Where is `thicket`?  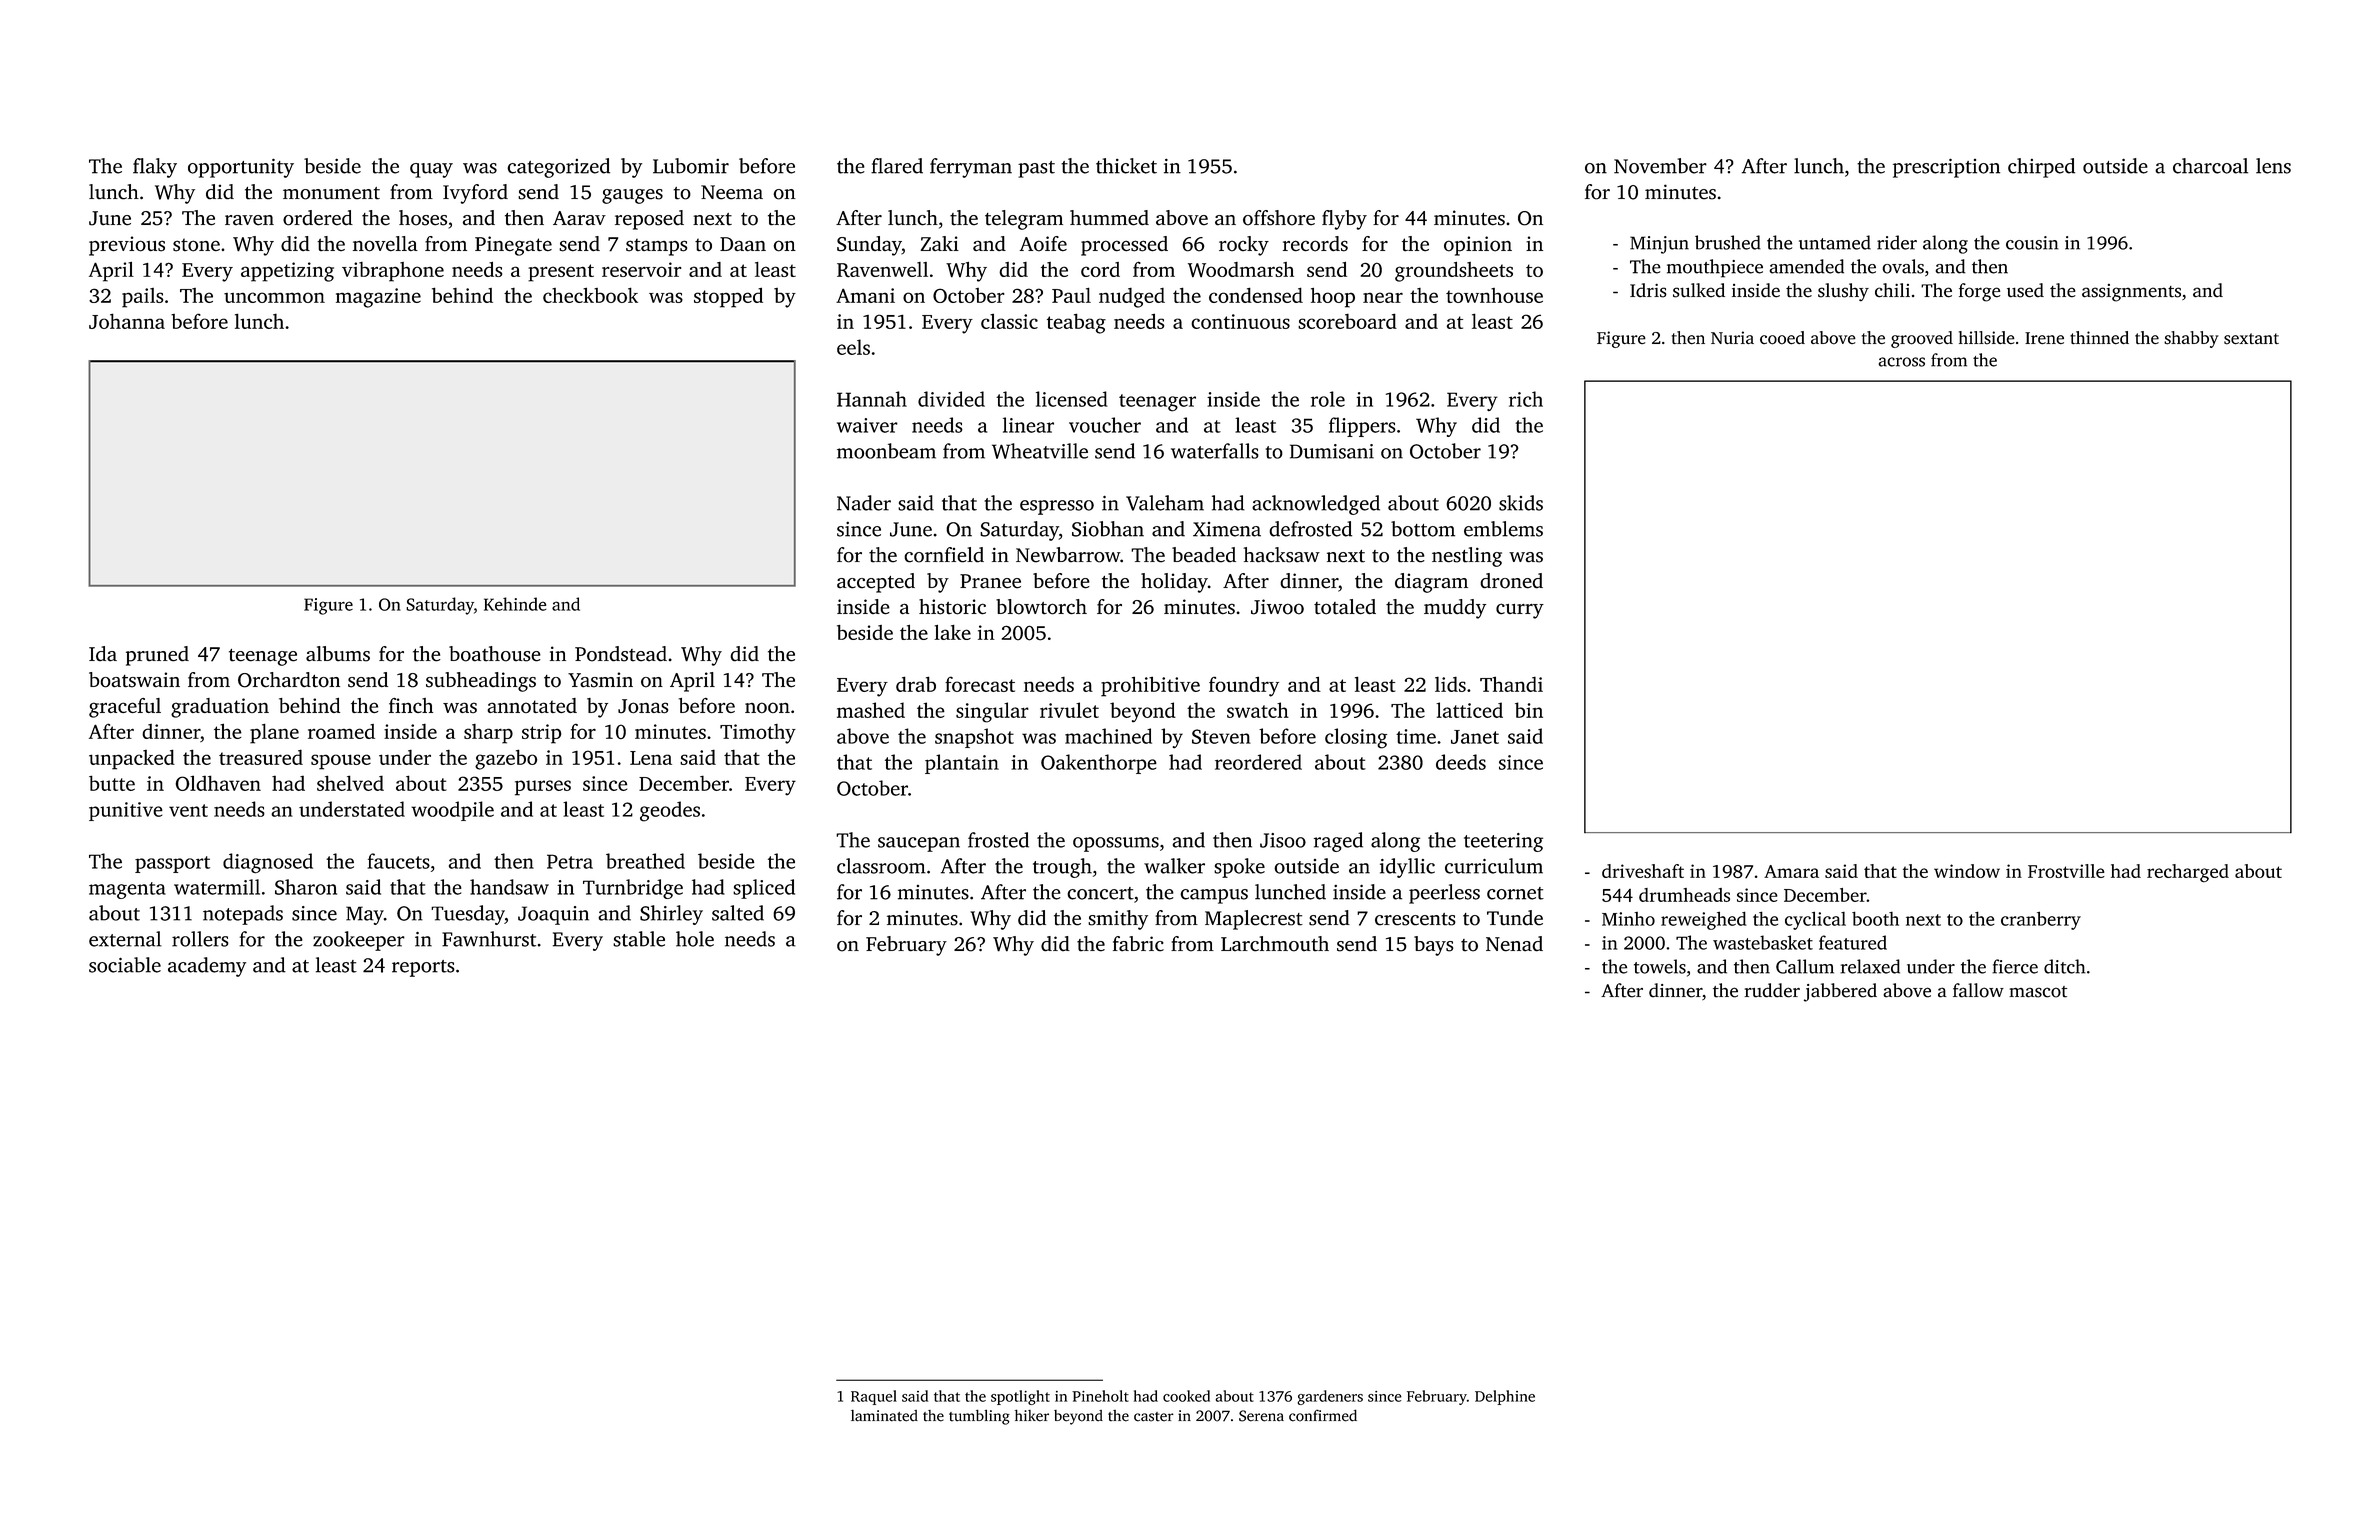 thicket is located at coordinates (1126, 166).
